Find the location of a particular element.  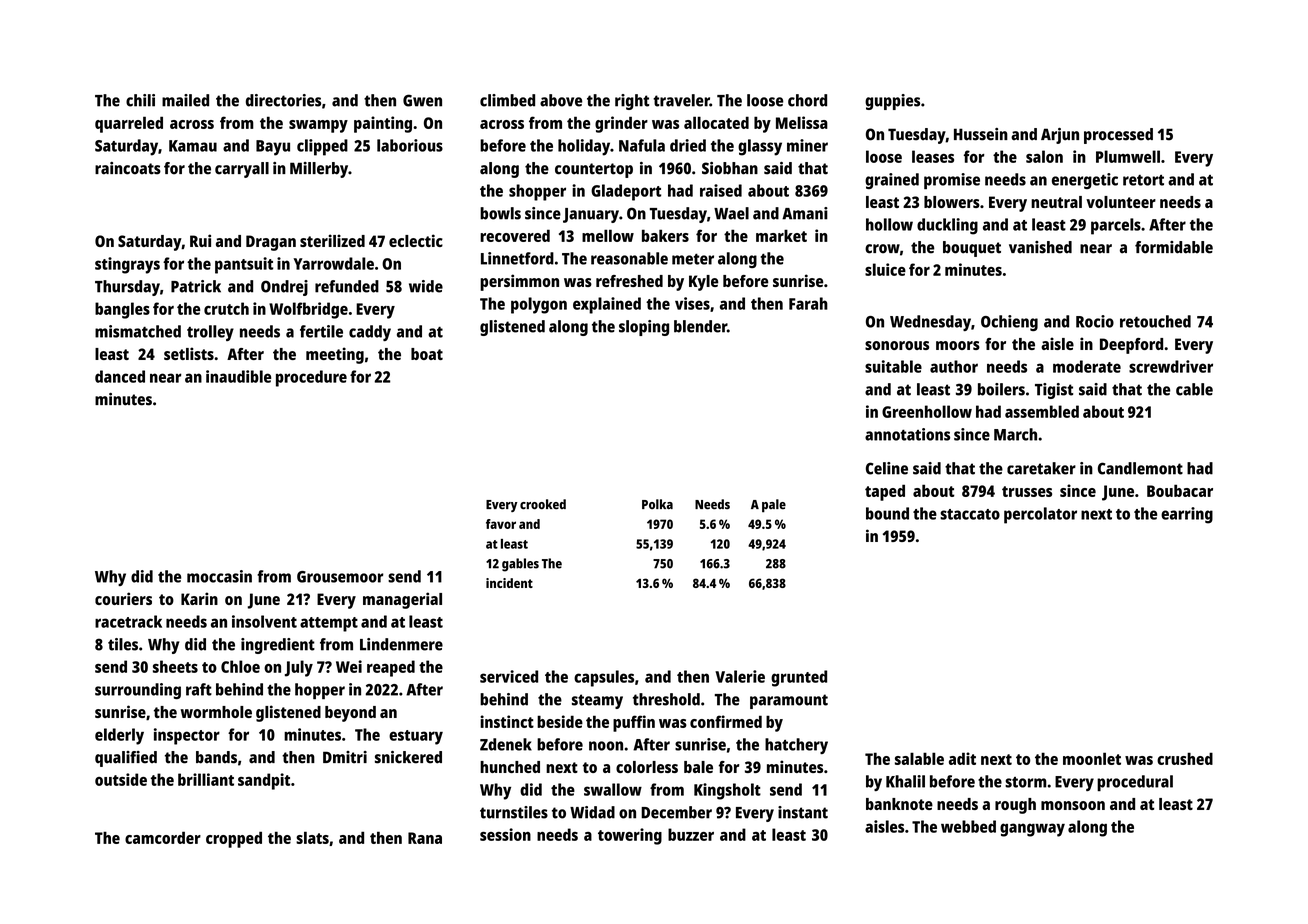

laborious is located at coordinates (410, 145).
